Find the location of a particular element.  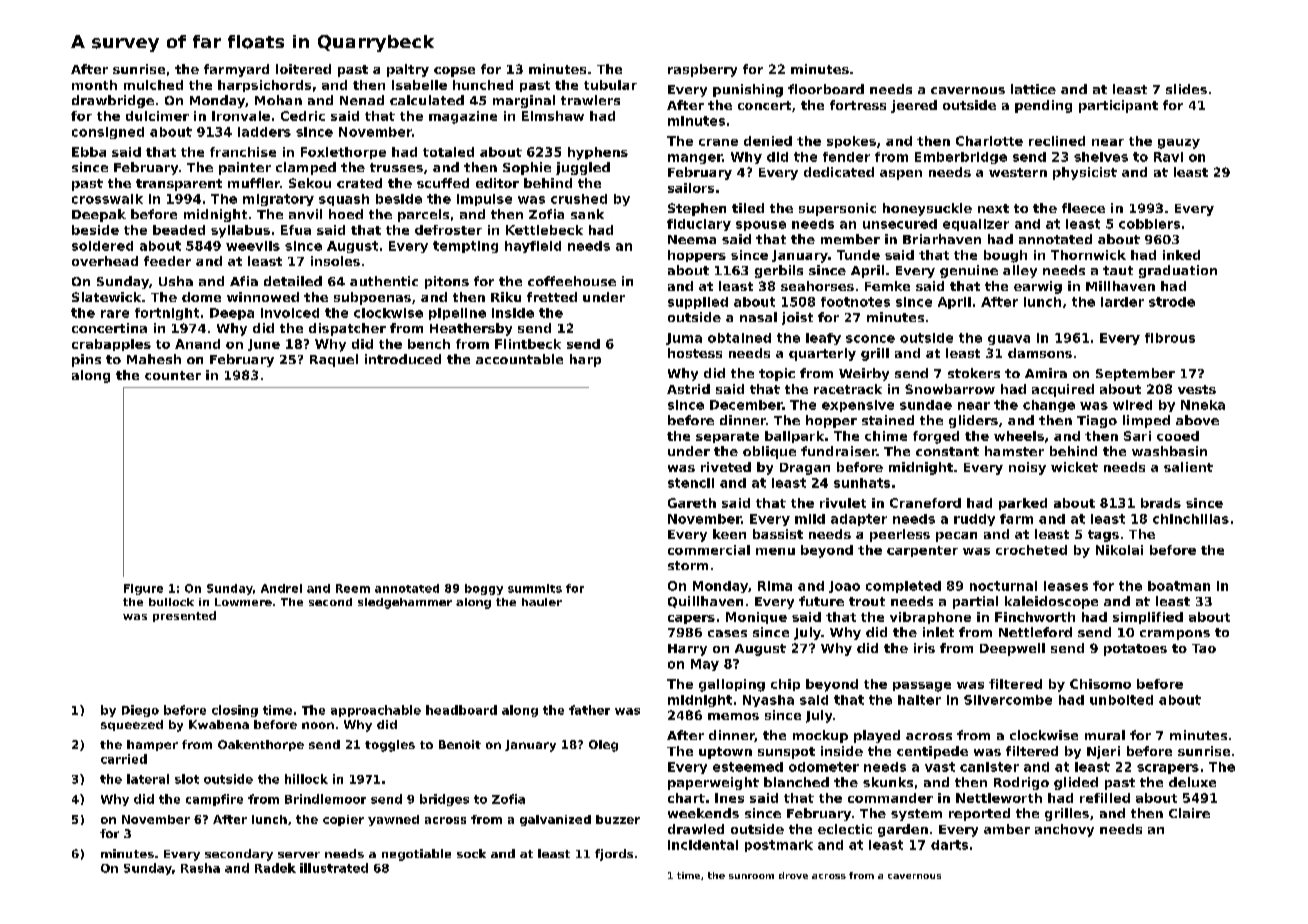

slides is located at coordinates (1186, 89).
